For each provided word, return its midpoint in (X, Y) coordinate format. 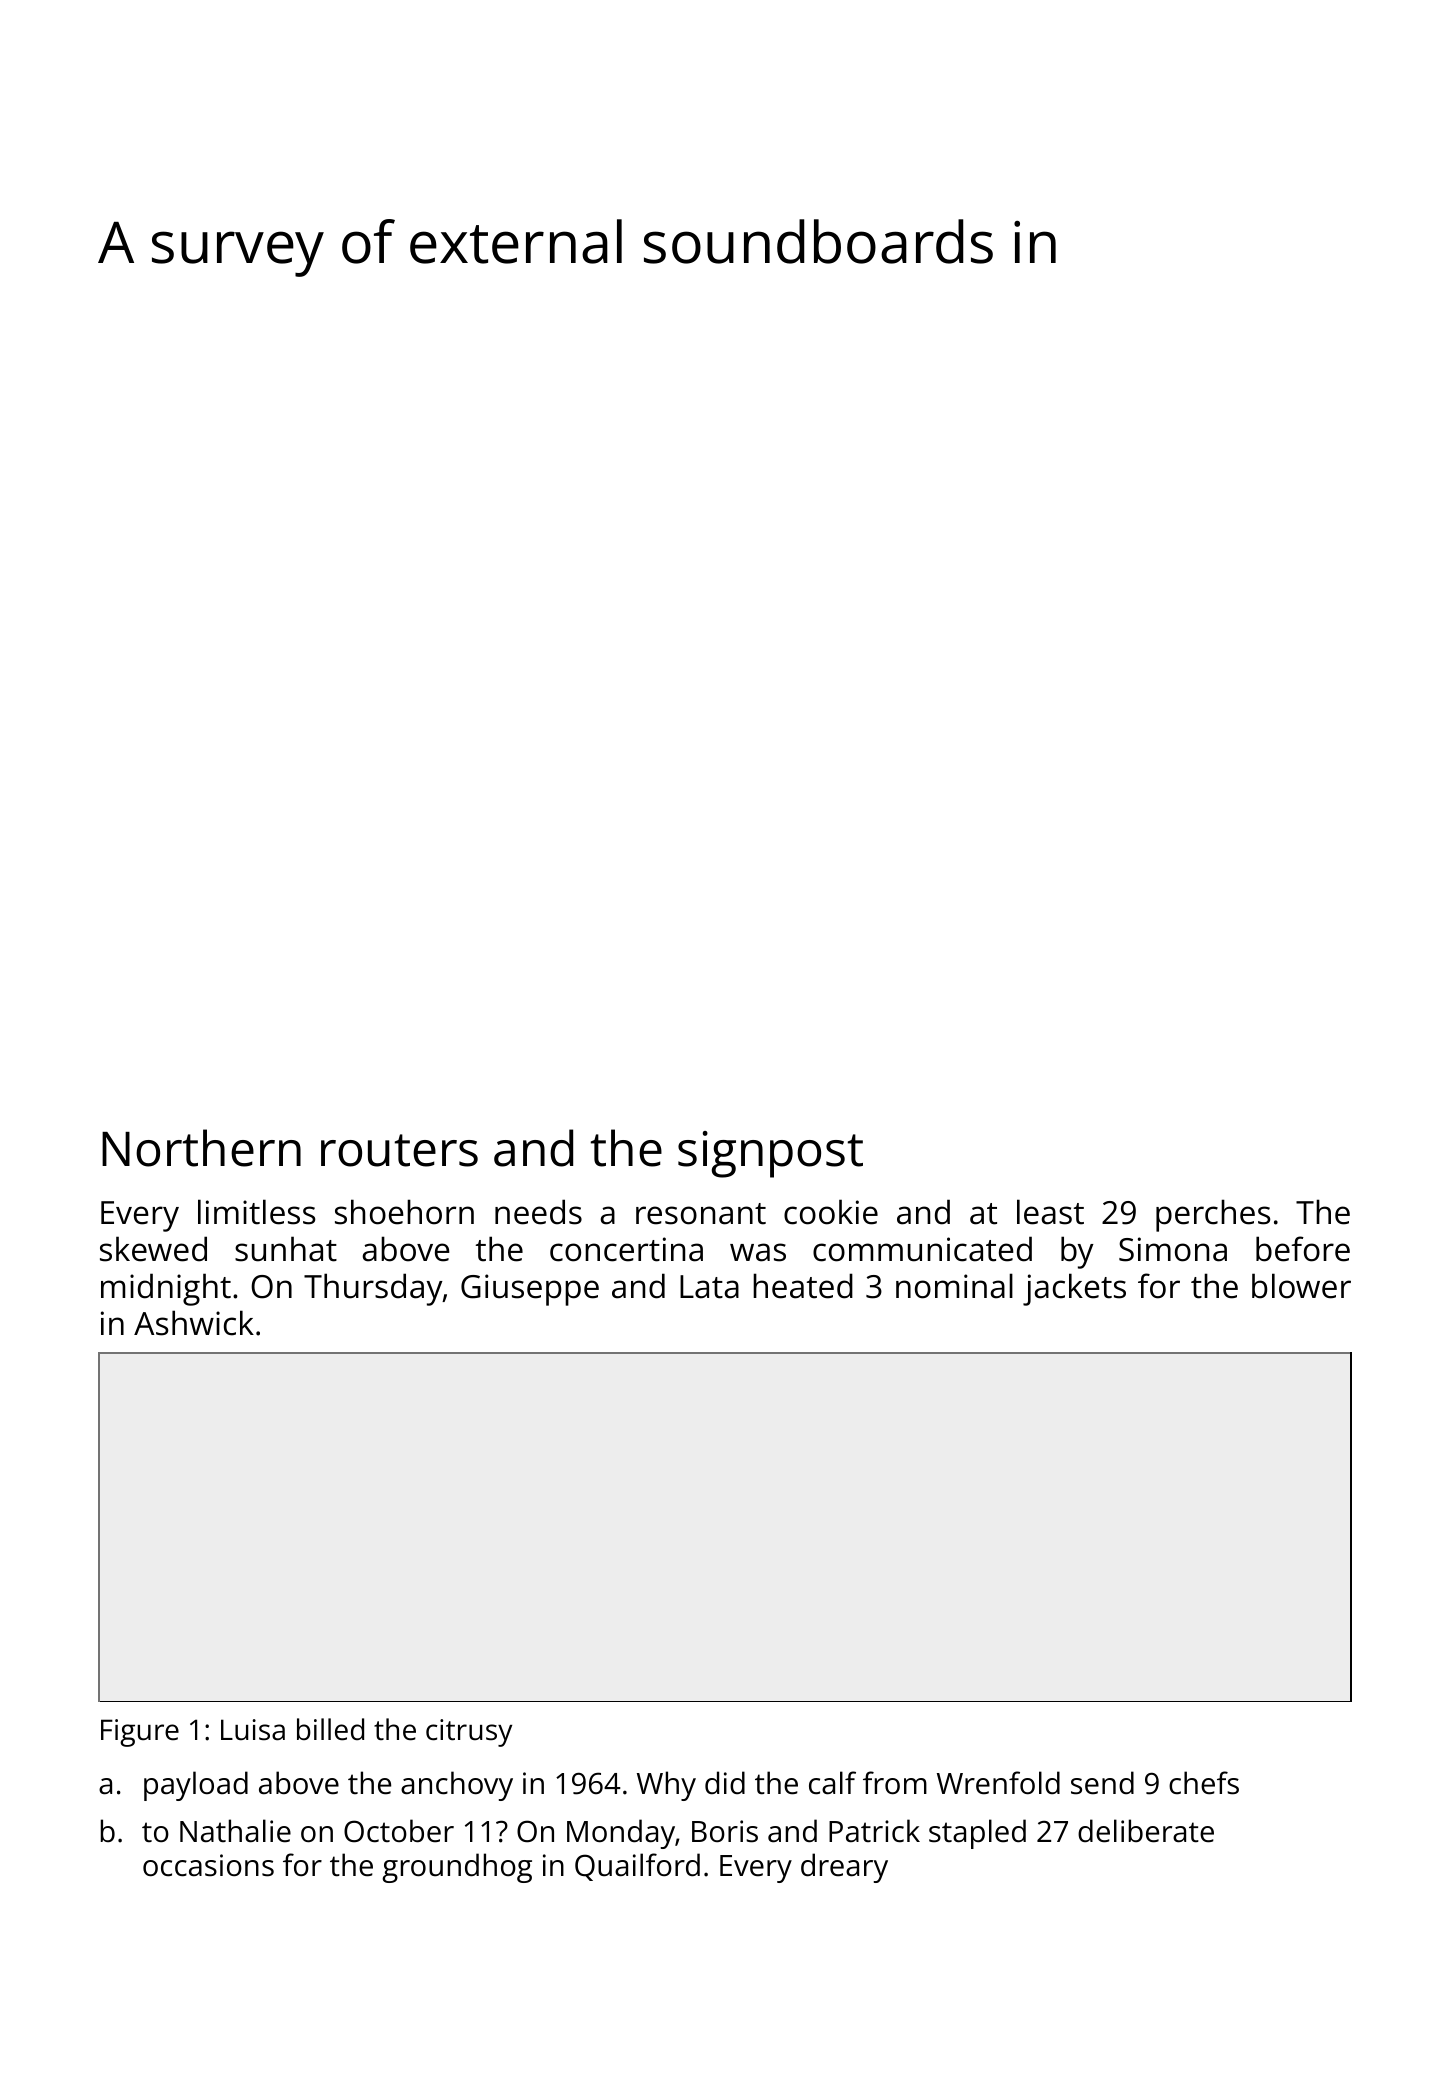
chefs (1204, 1783)
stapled (977, 1834)
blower (1301, 1286)
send (1102, 1783)
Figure (140, 1733)
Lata (709, 1287)
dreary (844, 1868)
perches (1213, 1215)
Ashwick (194, 1323)
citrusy (469, 1733)
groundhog (457, 1868)
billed (330, 1729)
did (725, 1782)
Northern (201, 1148)
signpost (770, 1154)
